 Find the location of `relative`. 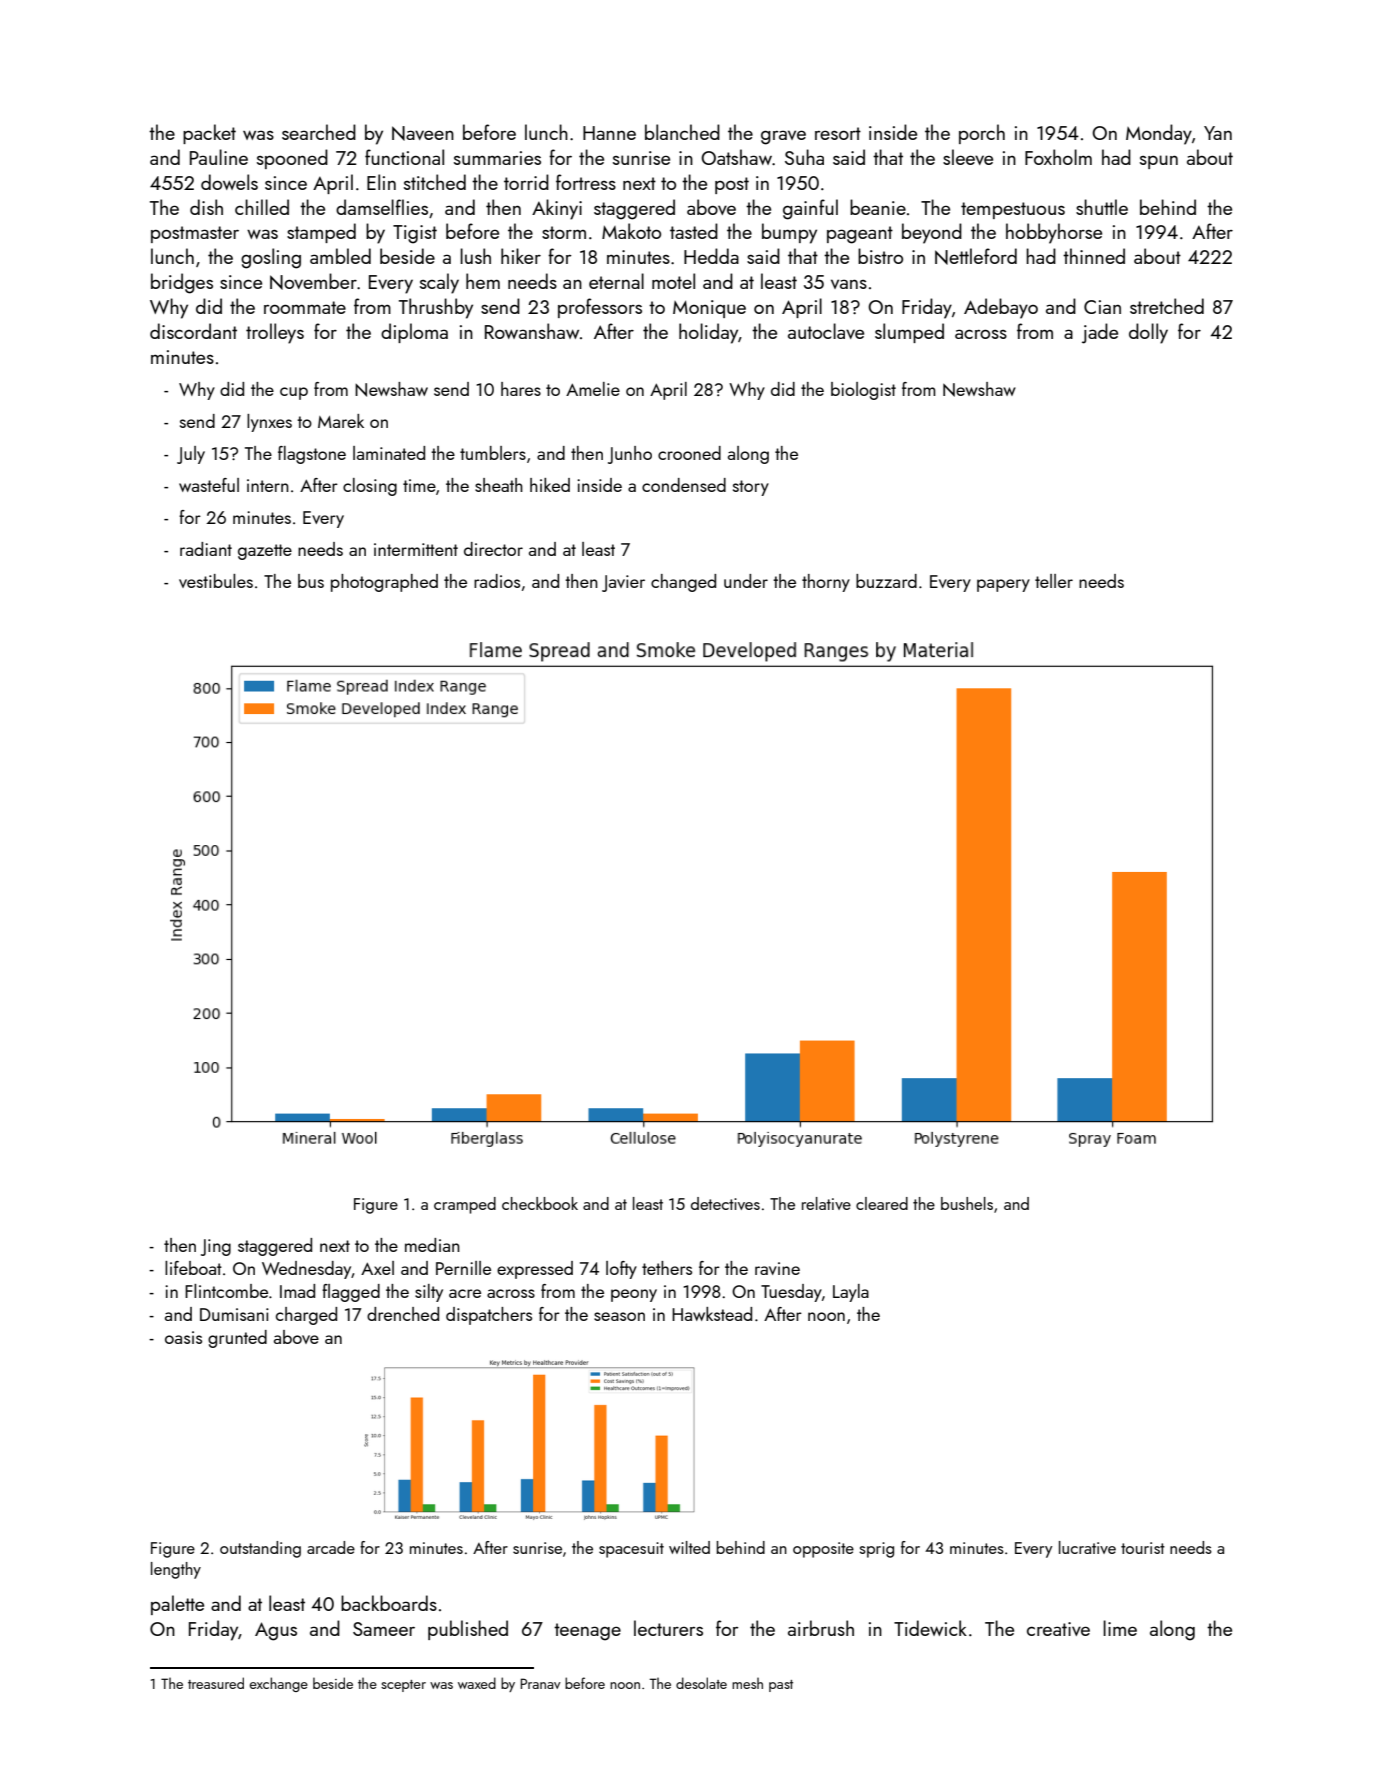

relative is located at coordinates (826, 1203).
